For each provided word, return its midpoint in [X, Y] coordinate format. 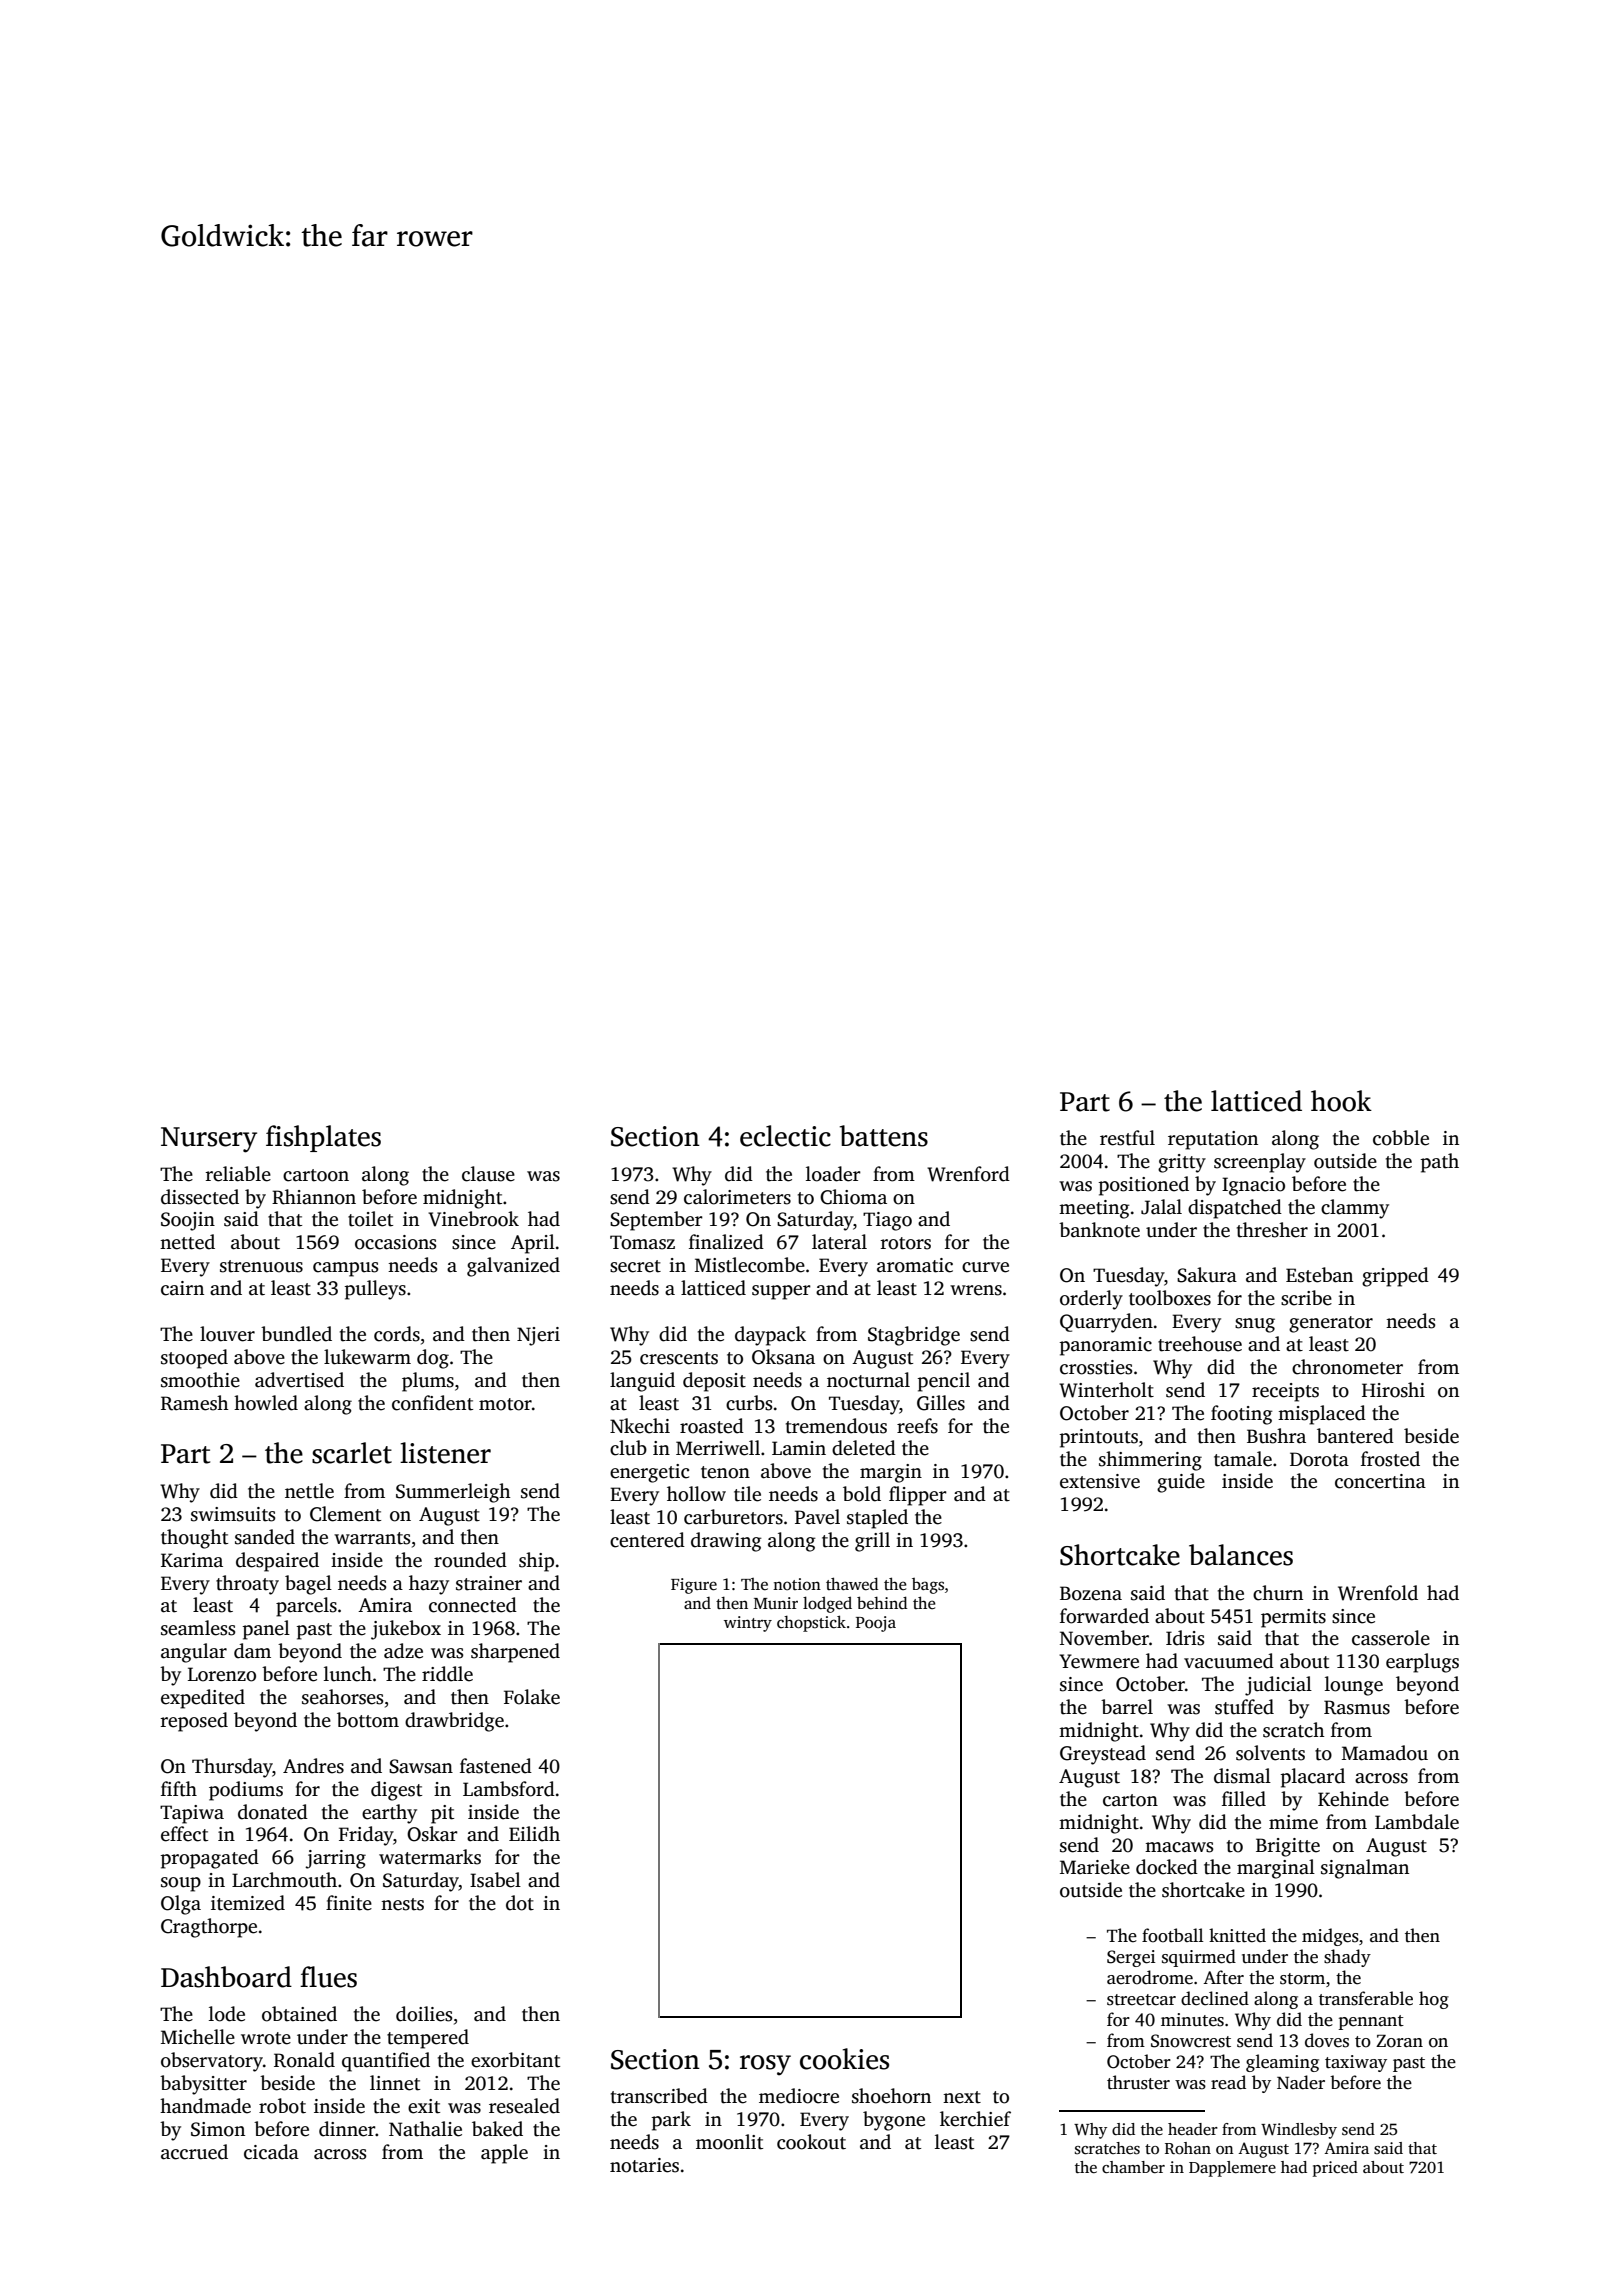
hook [1341, 1101]
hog [1434, 2000]
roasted [712, 1426]
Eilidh [534, 1834]
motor [505, 1404]
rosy [765, 2065]
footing [1242, 1415]
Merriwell [718, 1448]
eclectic [785, 1136]
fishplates [323, 1138]
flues [328, 1977]
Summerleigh [453, 1493]
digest [396, 1791]
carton [1130, 1800]
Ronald [304, 2060]
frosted [1390, 1459]
